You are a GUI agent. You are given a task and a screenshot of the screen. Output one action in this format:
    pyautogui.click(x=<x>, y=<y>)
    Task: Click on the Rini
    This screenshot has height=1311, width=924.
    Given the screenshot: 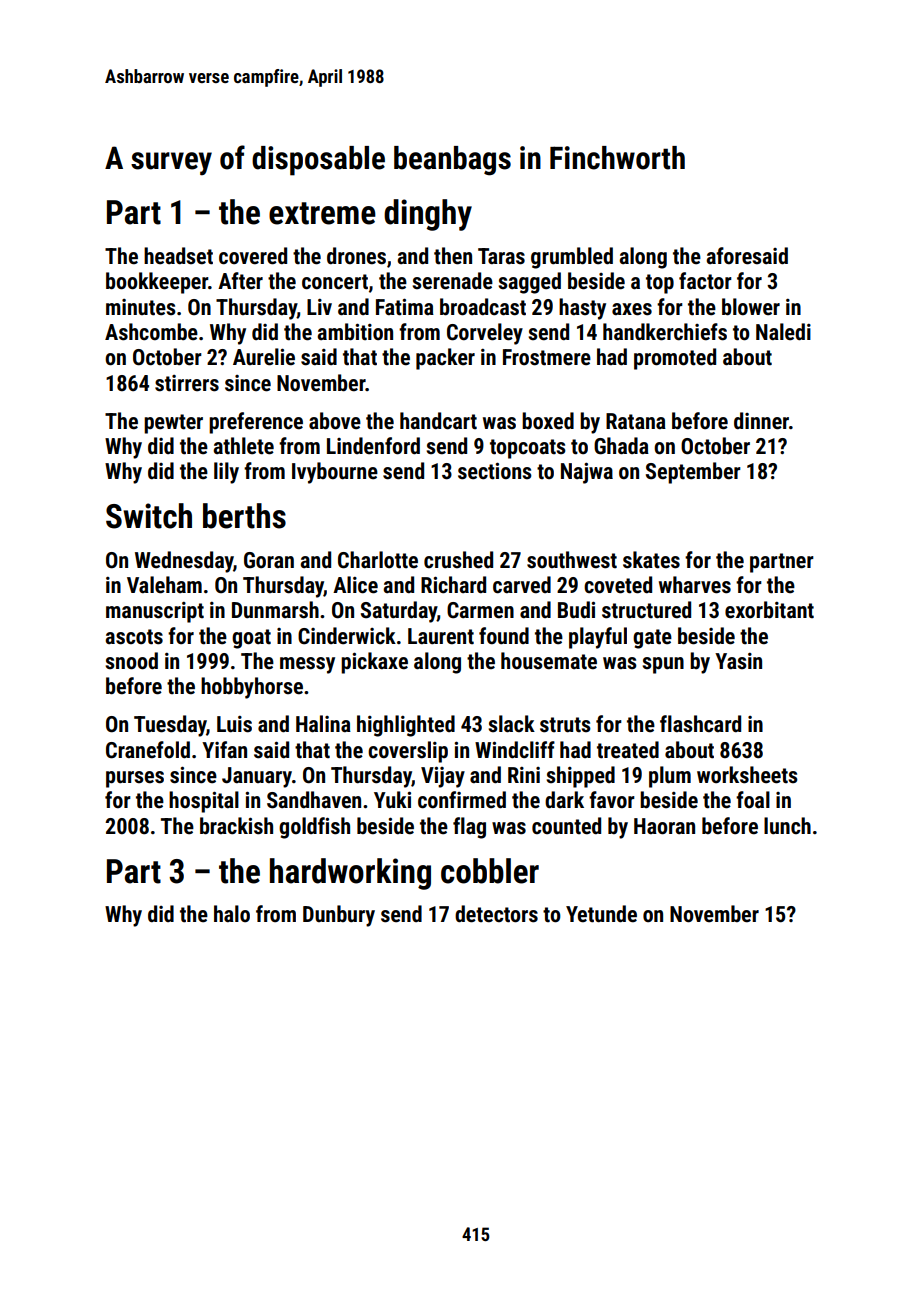 What is the action you would take?
    pyautogui.click(x=524, y=775)
